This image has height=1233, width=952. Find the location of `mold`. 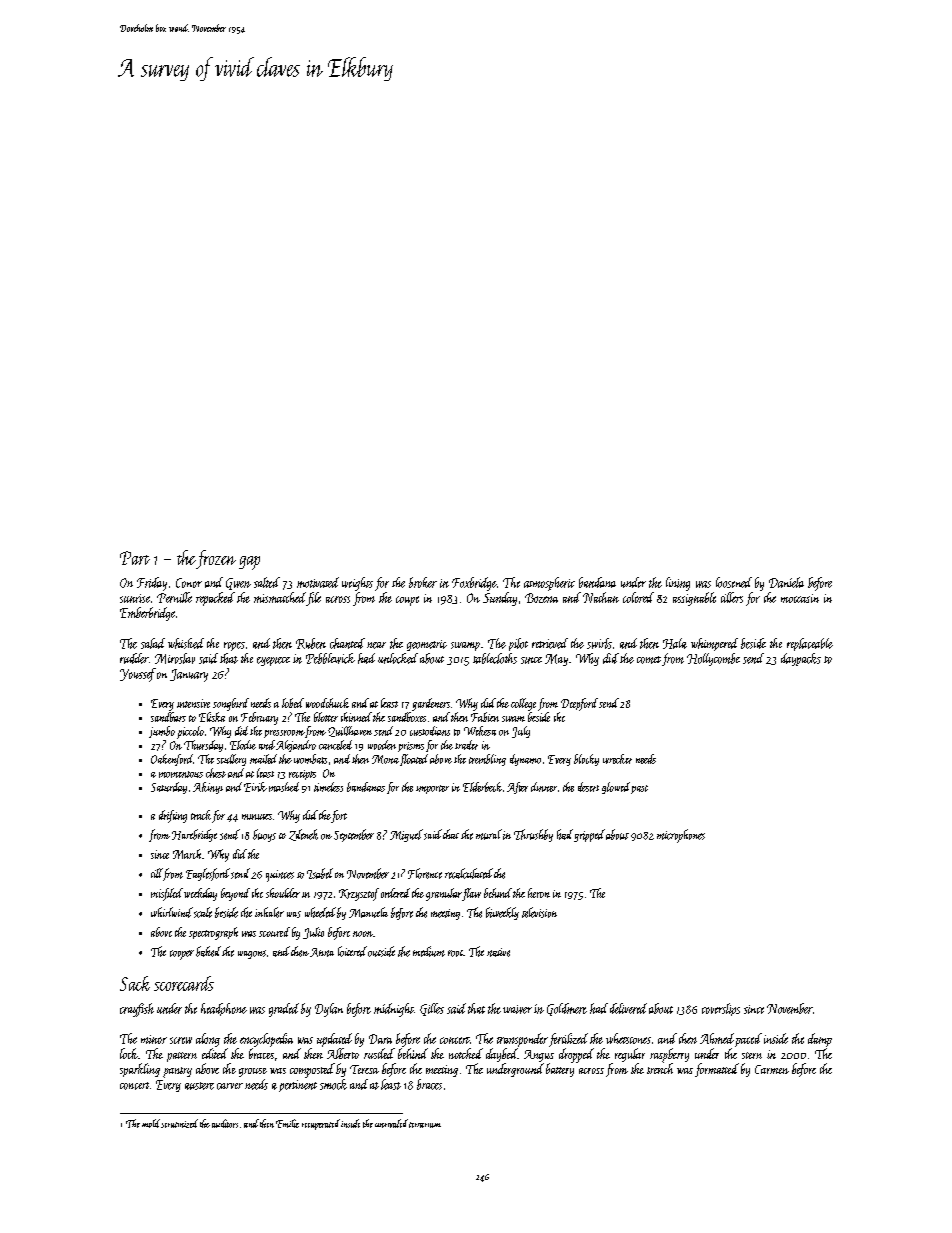

mold is located at coordinates (151, 1123).
